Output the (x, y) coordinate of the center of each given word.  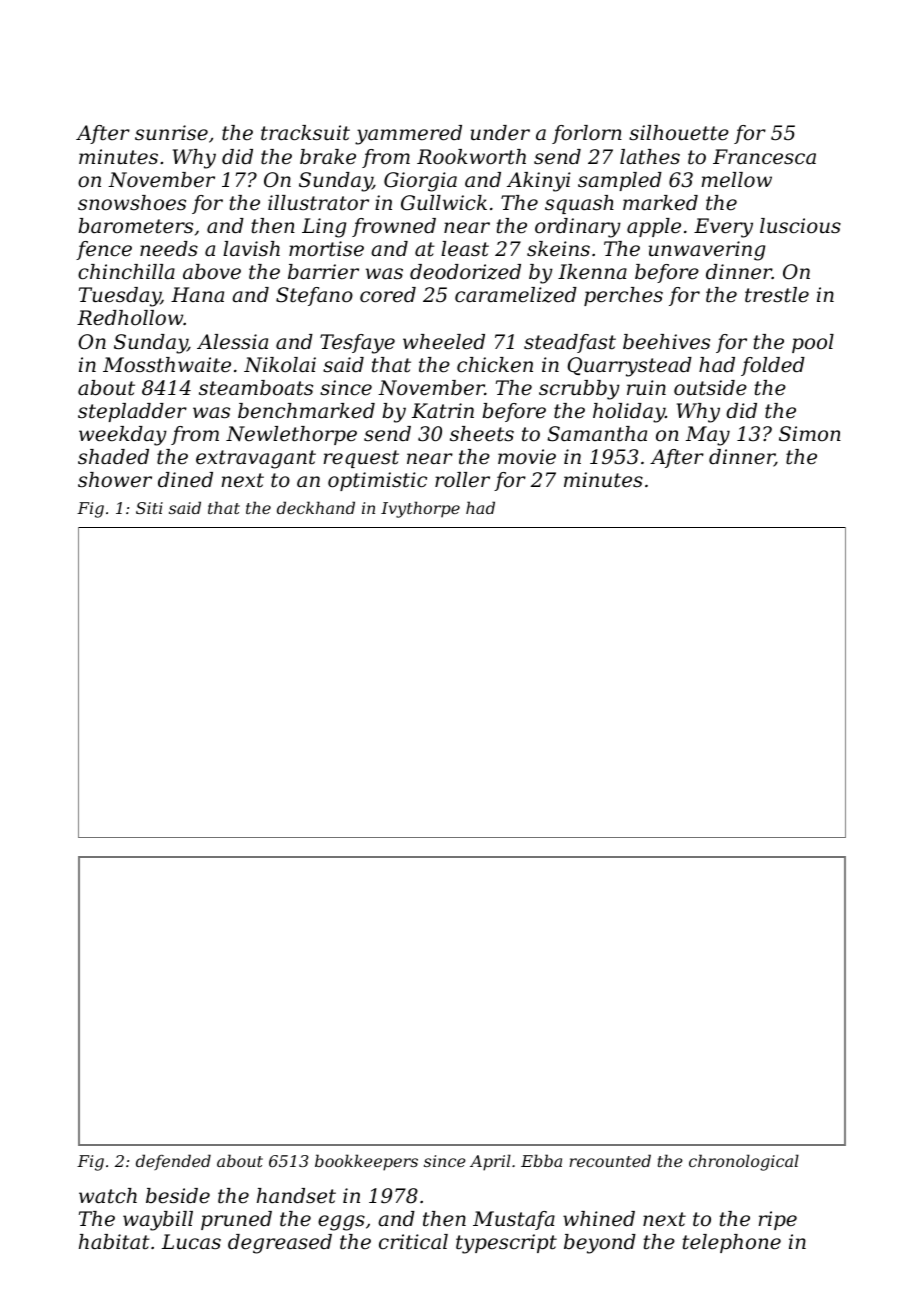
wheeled (444, 342)
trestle (777, 295)
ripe (778, 1220)
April (490, 1162)
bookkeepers (366, 1162)
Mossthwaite (167, 365)
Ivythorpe (420, 509)
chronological (744, 1162)
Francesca (764, 157)
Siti (149, 508)
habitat (114, 1242)
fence (104, 250)
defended (173, 1162)
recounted (610, 1160)
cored (388, 295)
